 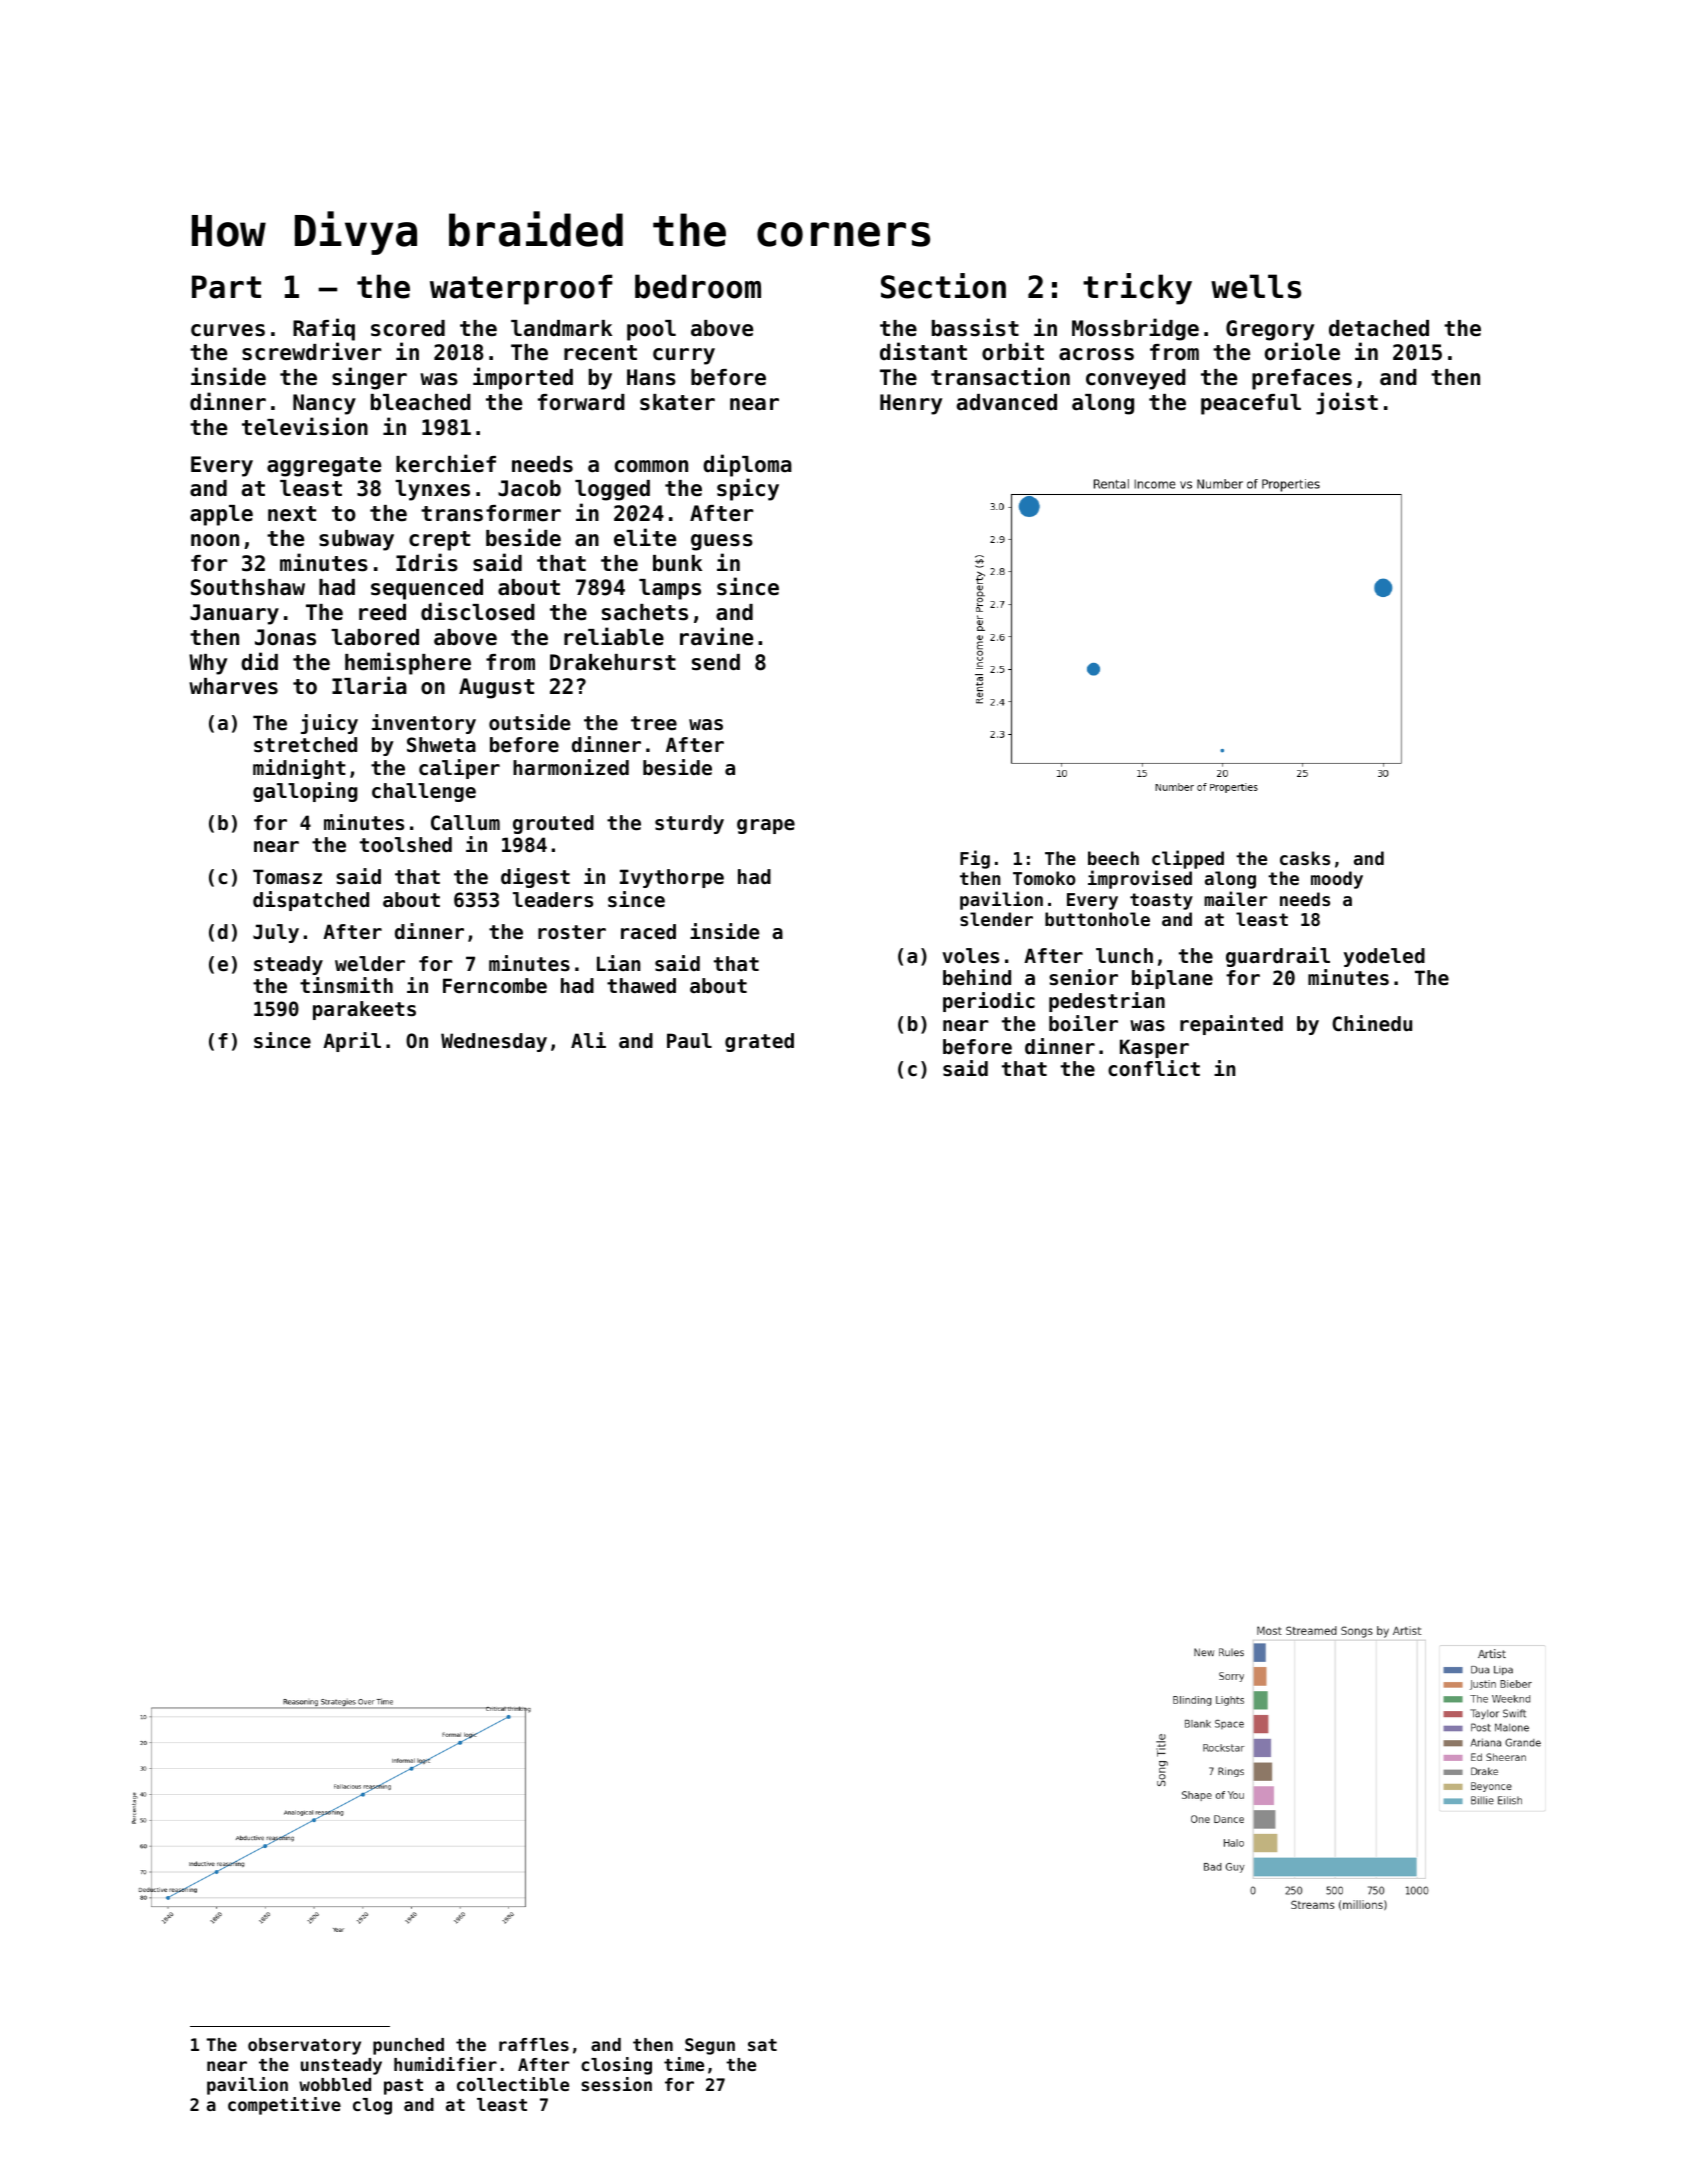 What do you see at coordinates (1256, 286) in the page?
I see `wells` at bounding box center [1256, 286].
